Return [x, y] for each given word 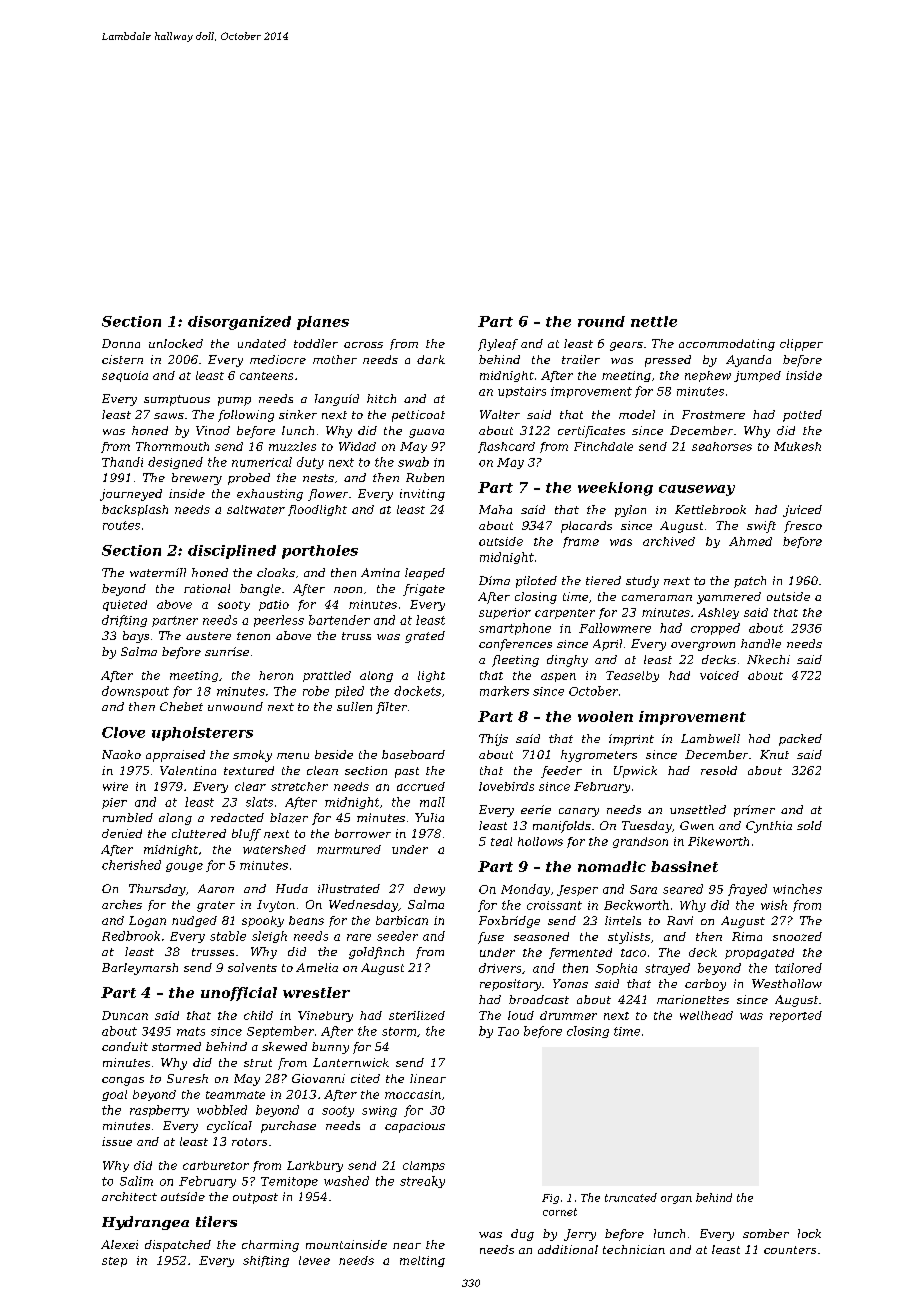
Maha [495, 509]
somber [766, 1233]
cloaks [276, 572]
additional [568, 1249]
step [114, 1262]
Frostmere [713, 414]
